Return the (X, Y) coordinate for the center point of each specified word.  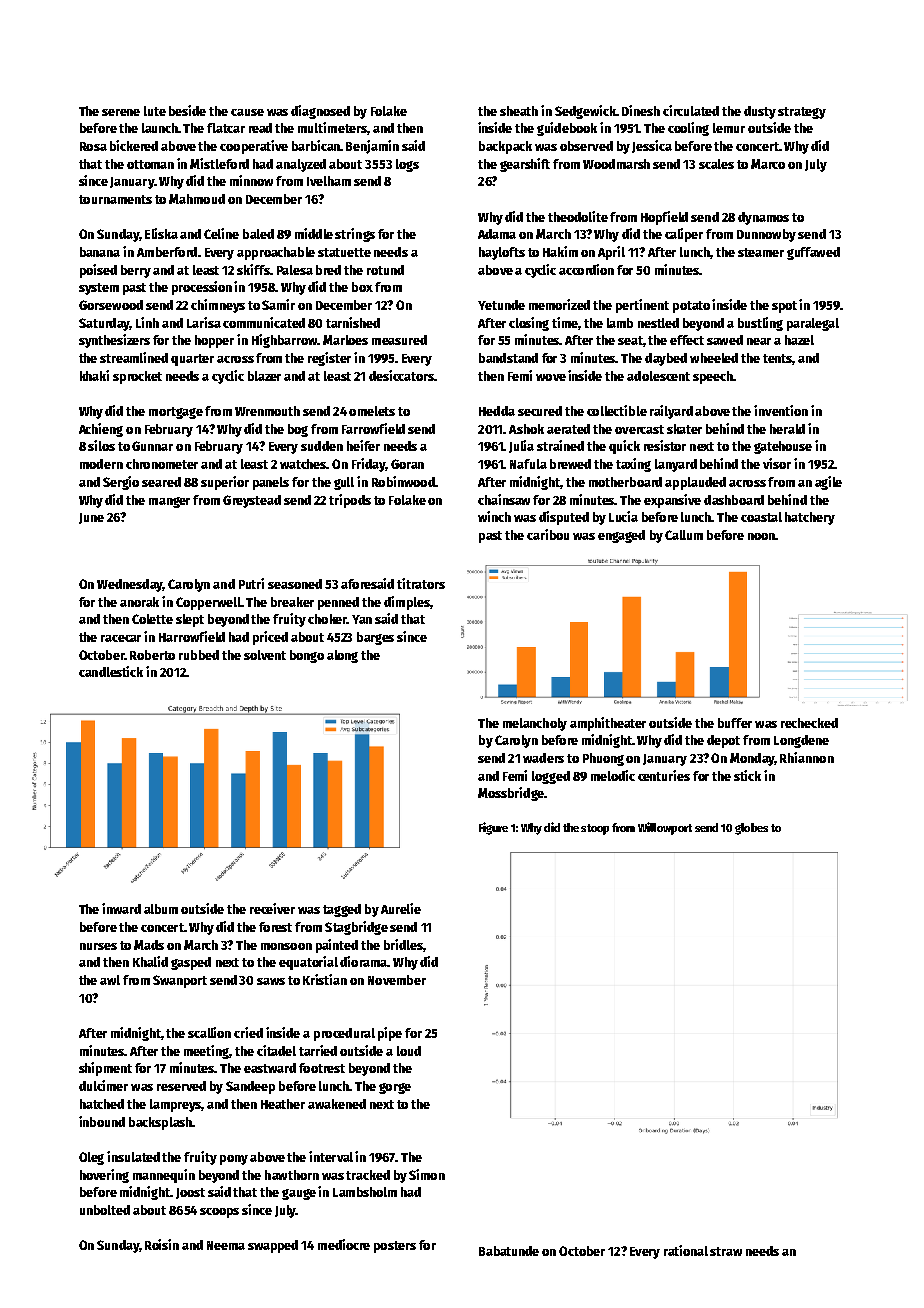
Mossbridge (511, 794)
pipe (390, 1034)
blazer (264, 376)
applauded (695, 483)
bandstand (508, 358)
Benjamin (372, 147)
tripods (350, 501)
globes (751, 829)
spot (784, 307)
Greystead (252, 501)
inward (121, 908)
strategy (802, 113)
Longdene (801, 741)
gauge (299, 1194)
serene (121, 112)
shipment (105, 1069)
